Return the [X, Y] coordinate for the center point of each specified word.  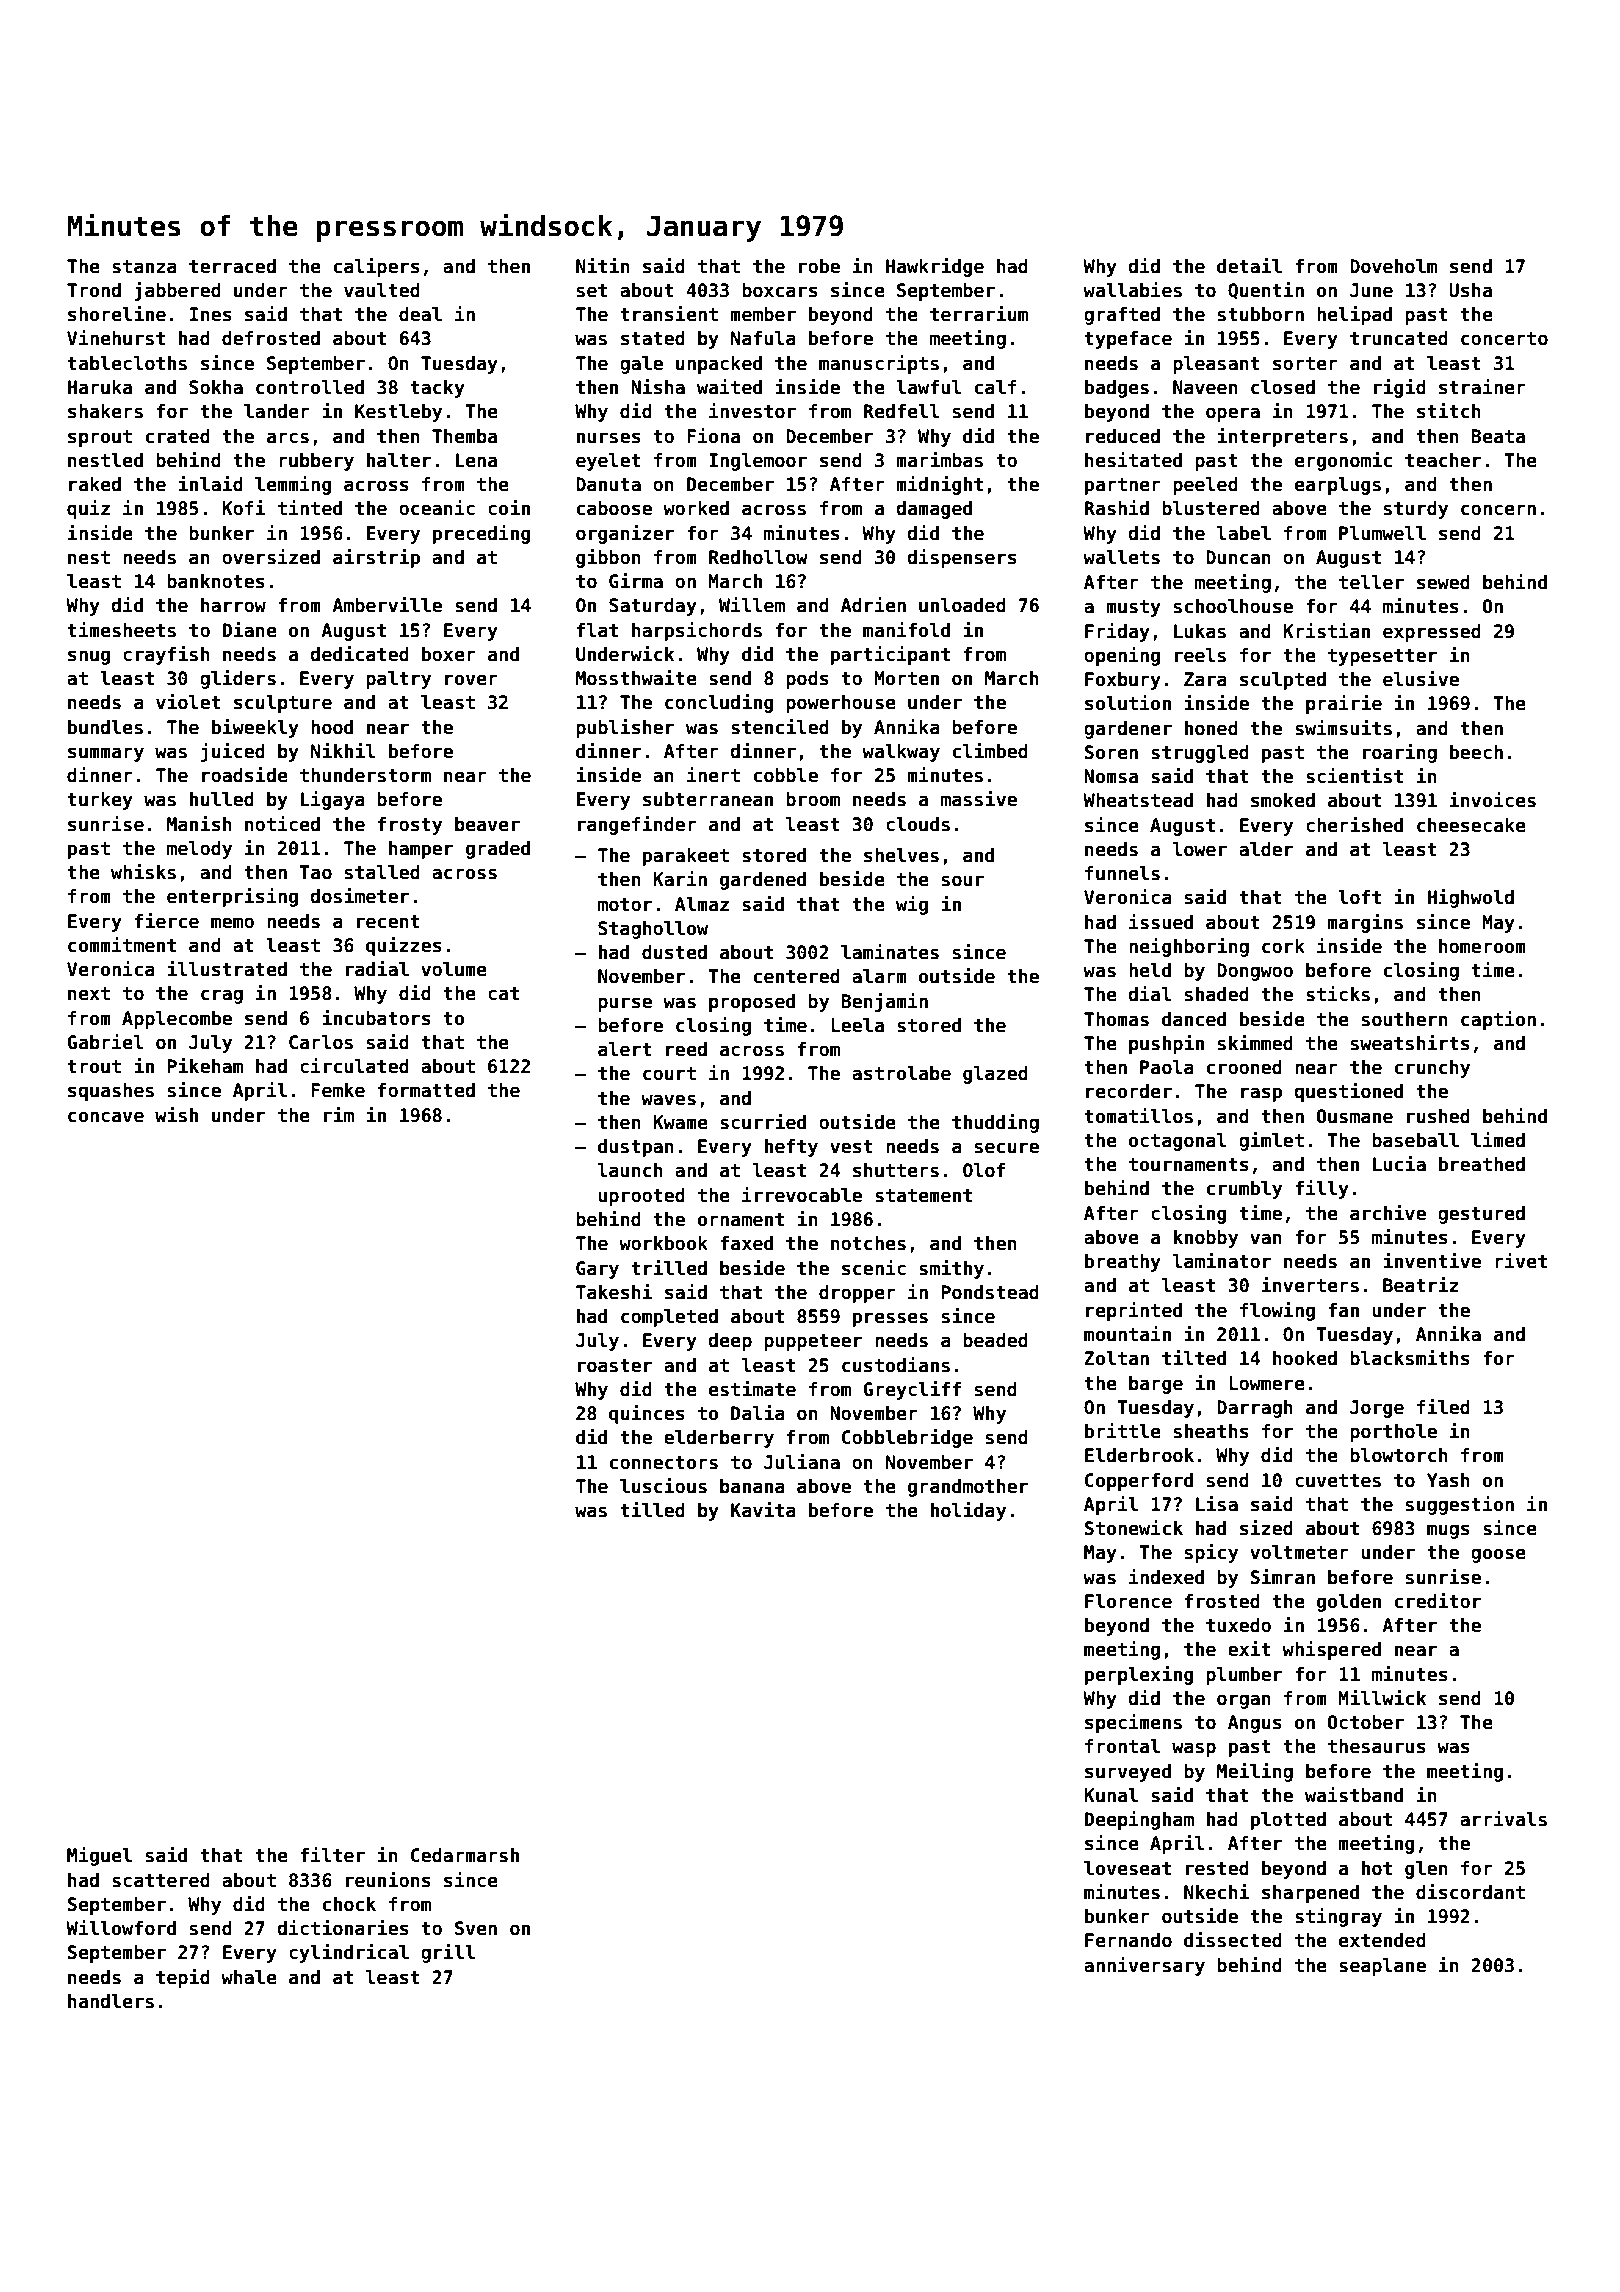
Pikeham [205, 1066]
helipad [1354, 315]
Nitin [603, 265]
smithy [951, 1269]
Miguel [99, 1856]
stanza [144, 267]
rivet [1521, 1261]
